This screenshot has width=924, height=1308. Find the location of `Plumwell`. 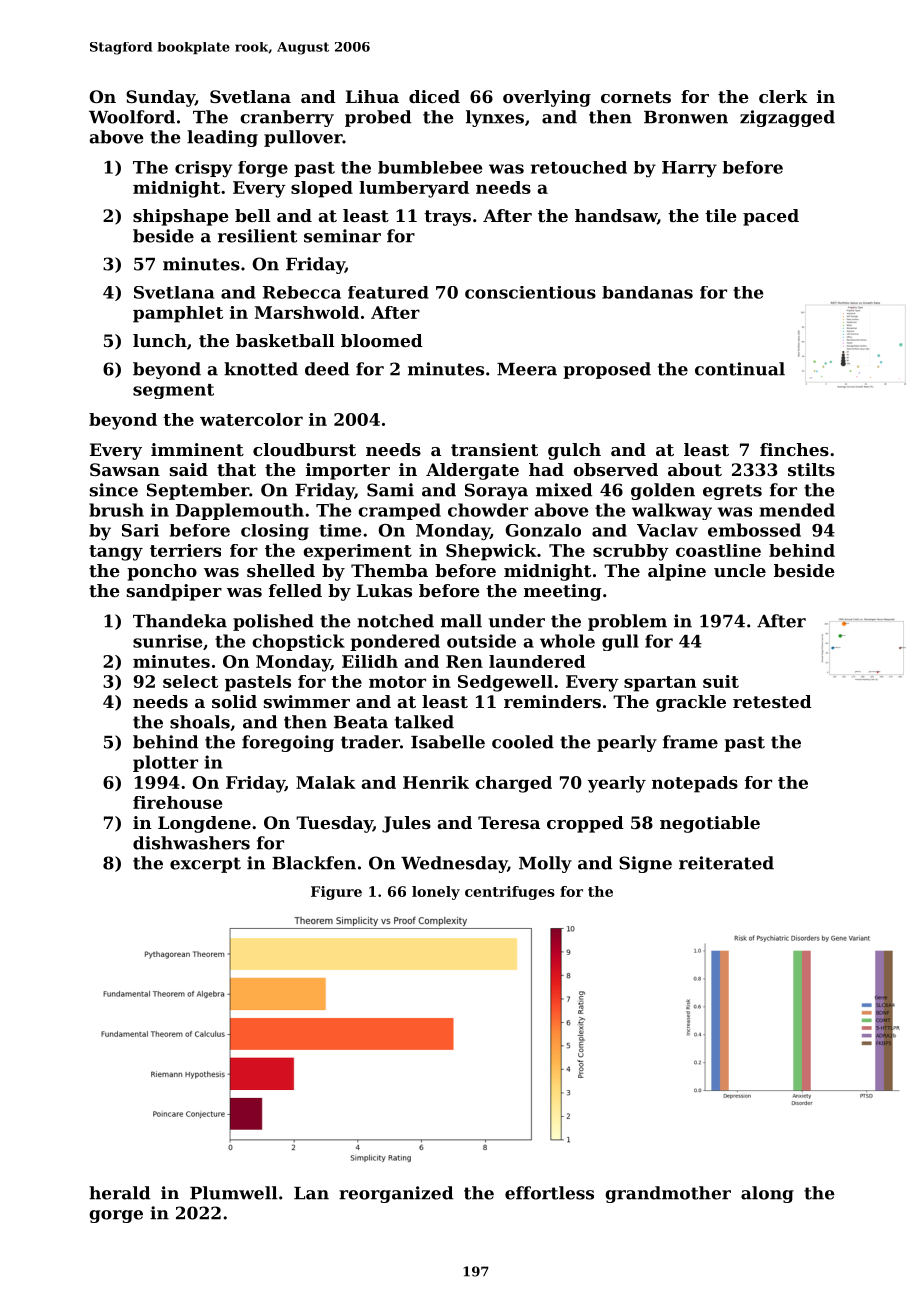

Plumwell is located at coordinates (233, 1193).
